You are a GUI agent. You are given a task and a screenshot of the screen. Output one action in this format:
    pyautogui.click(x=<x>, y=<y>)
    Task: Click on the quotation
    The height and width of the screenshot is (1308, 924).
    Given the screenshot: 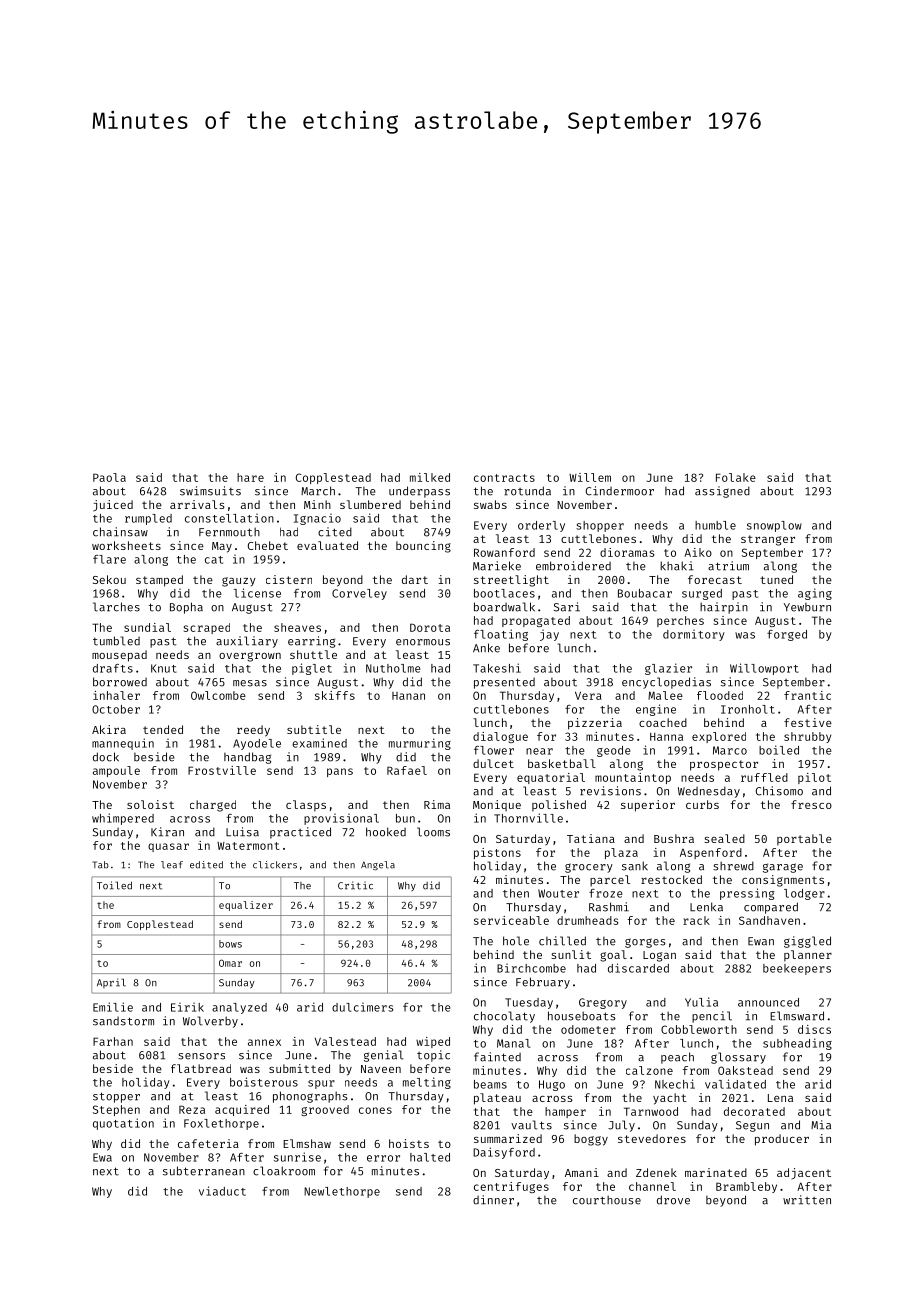 What is the action you would take?
    pyautogui.click(x=123, y=1124)
